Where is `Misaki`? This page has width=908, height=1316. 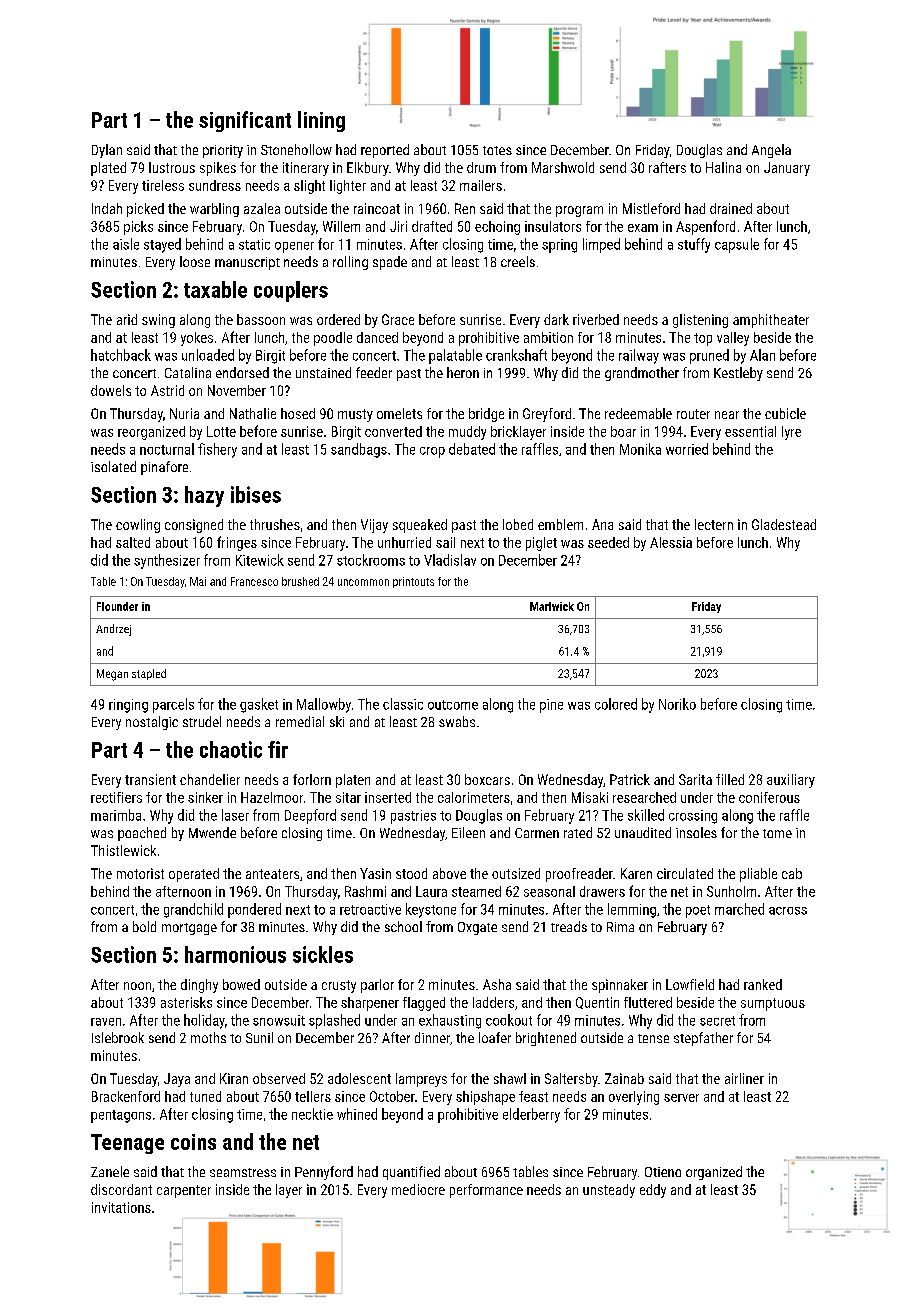 Misaki is located at coordinates (590, 797).
